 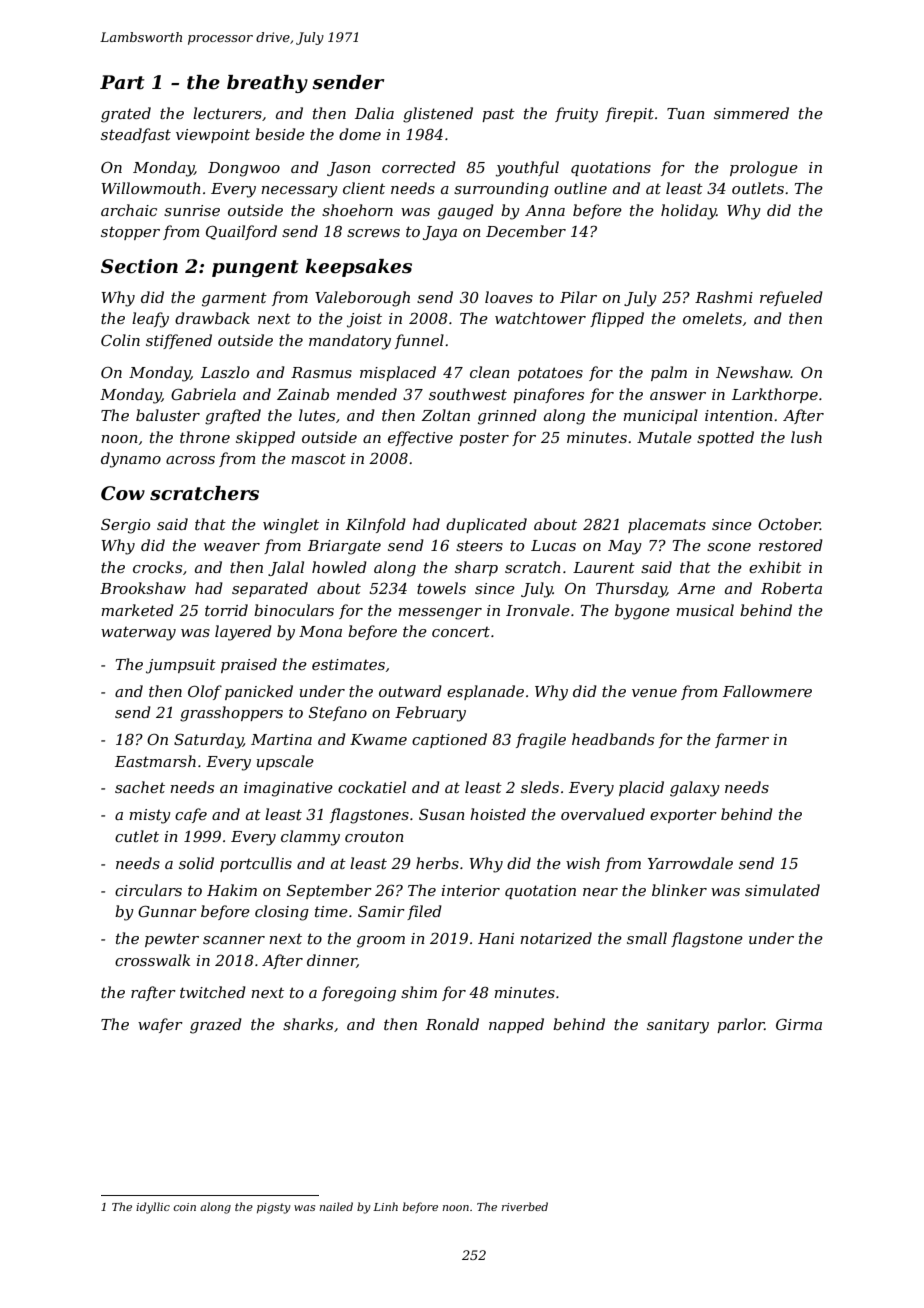 I want to click on cockatiel, so click(x=372, y=787).
